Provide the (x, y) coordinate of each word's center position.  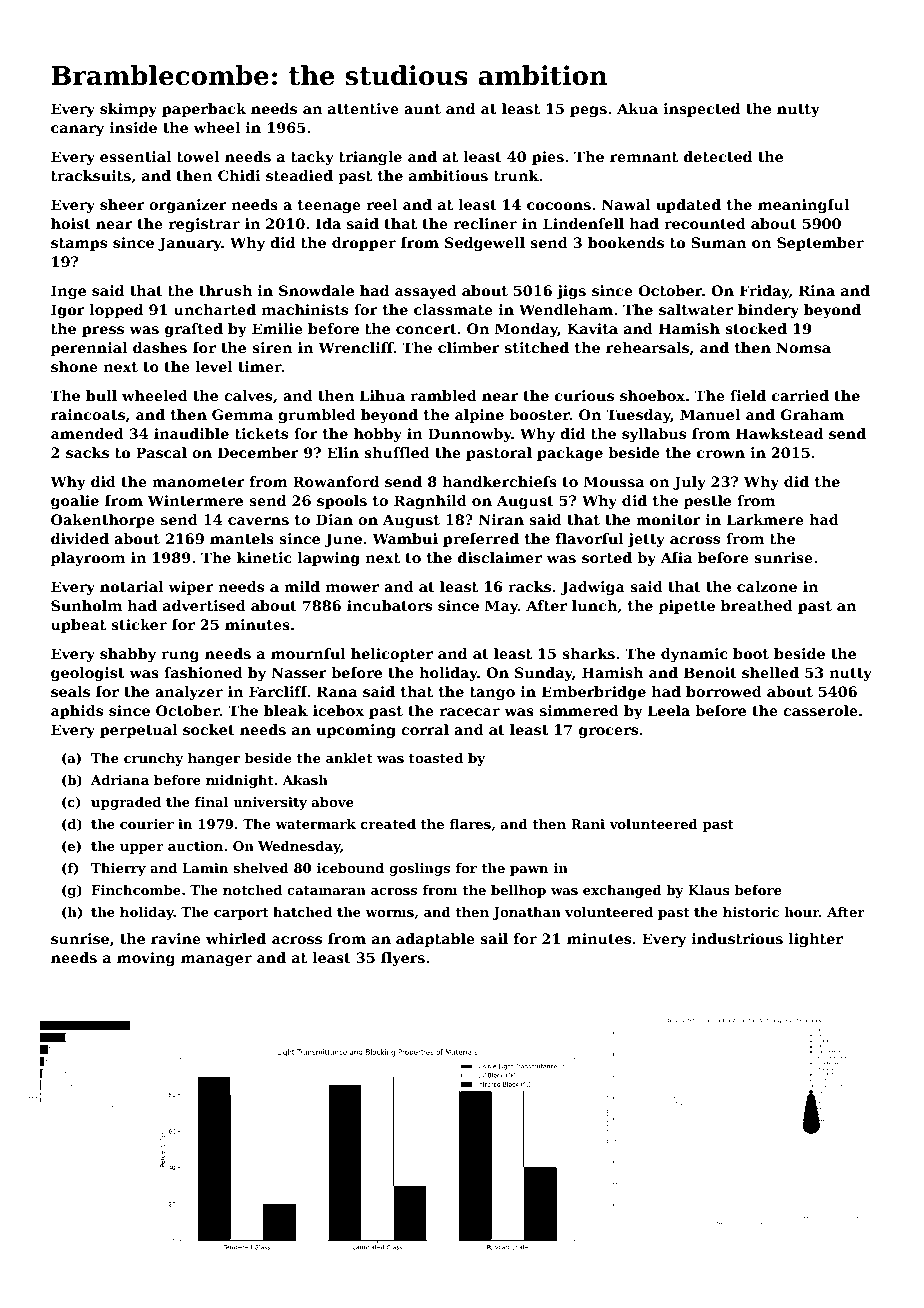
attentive (363, 108)
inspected (701, 110)
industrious (737, 938)
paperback (204, 110)
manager (216, 960)
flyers (403, 959)
